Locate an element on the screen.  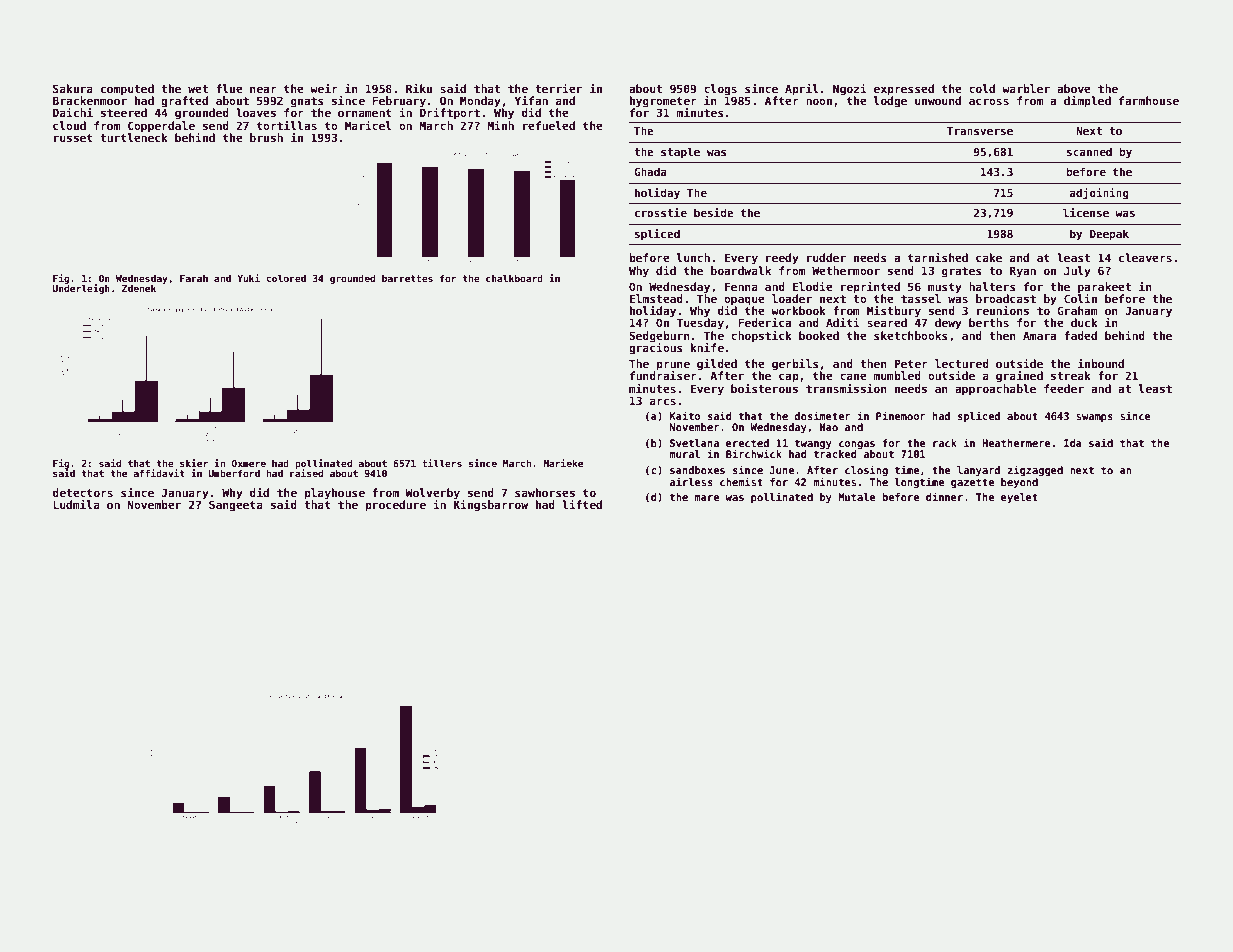
beside is located at coordinates (714, 212).
